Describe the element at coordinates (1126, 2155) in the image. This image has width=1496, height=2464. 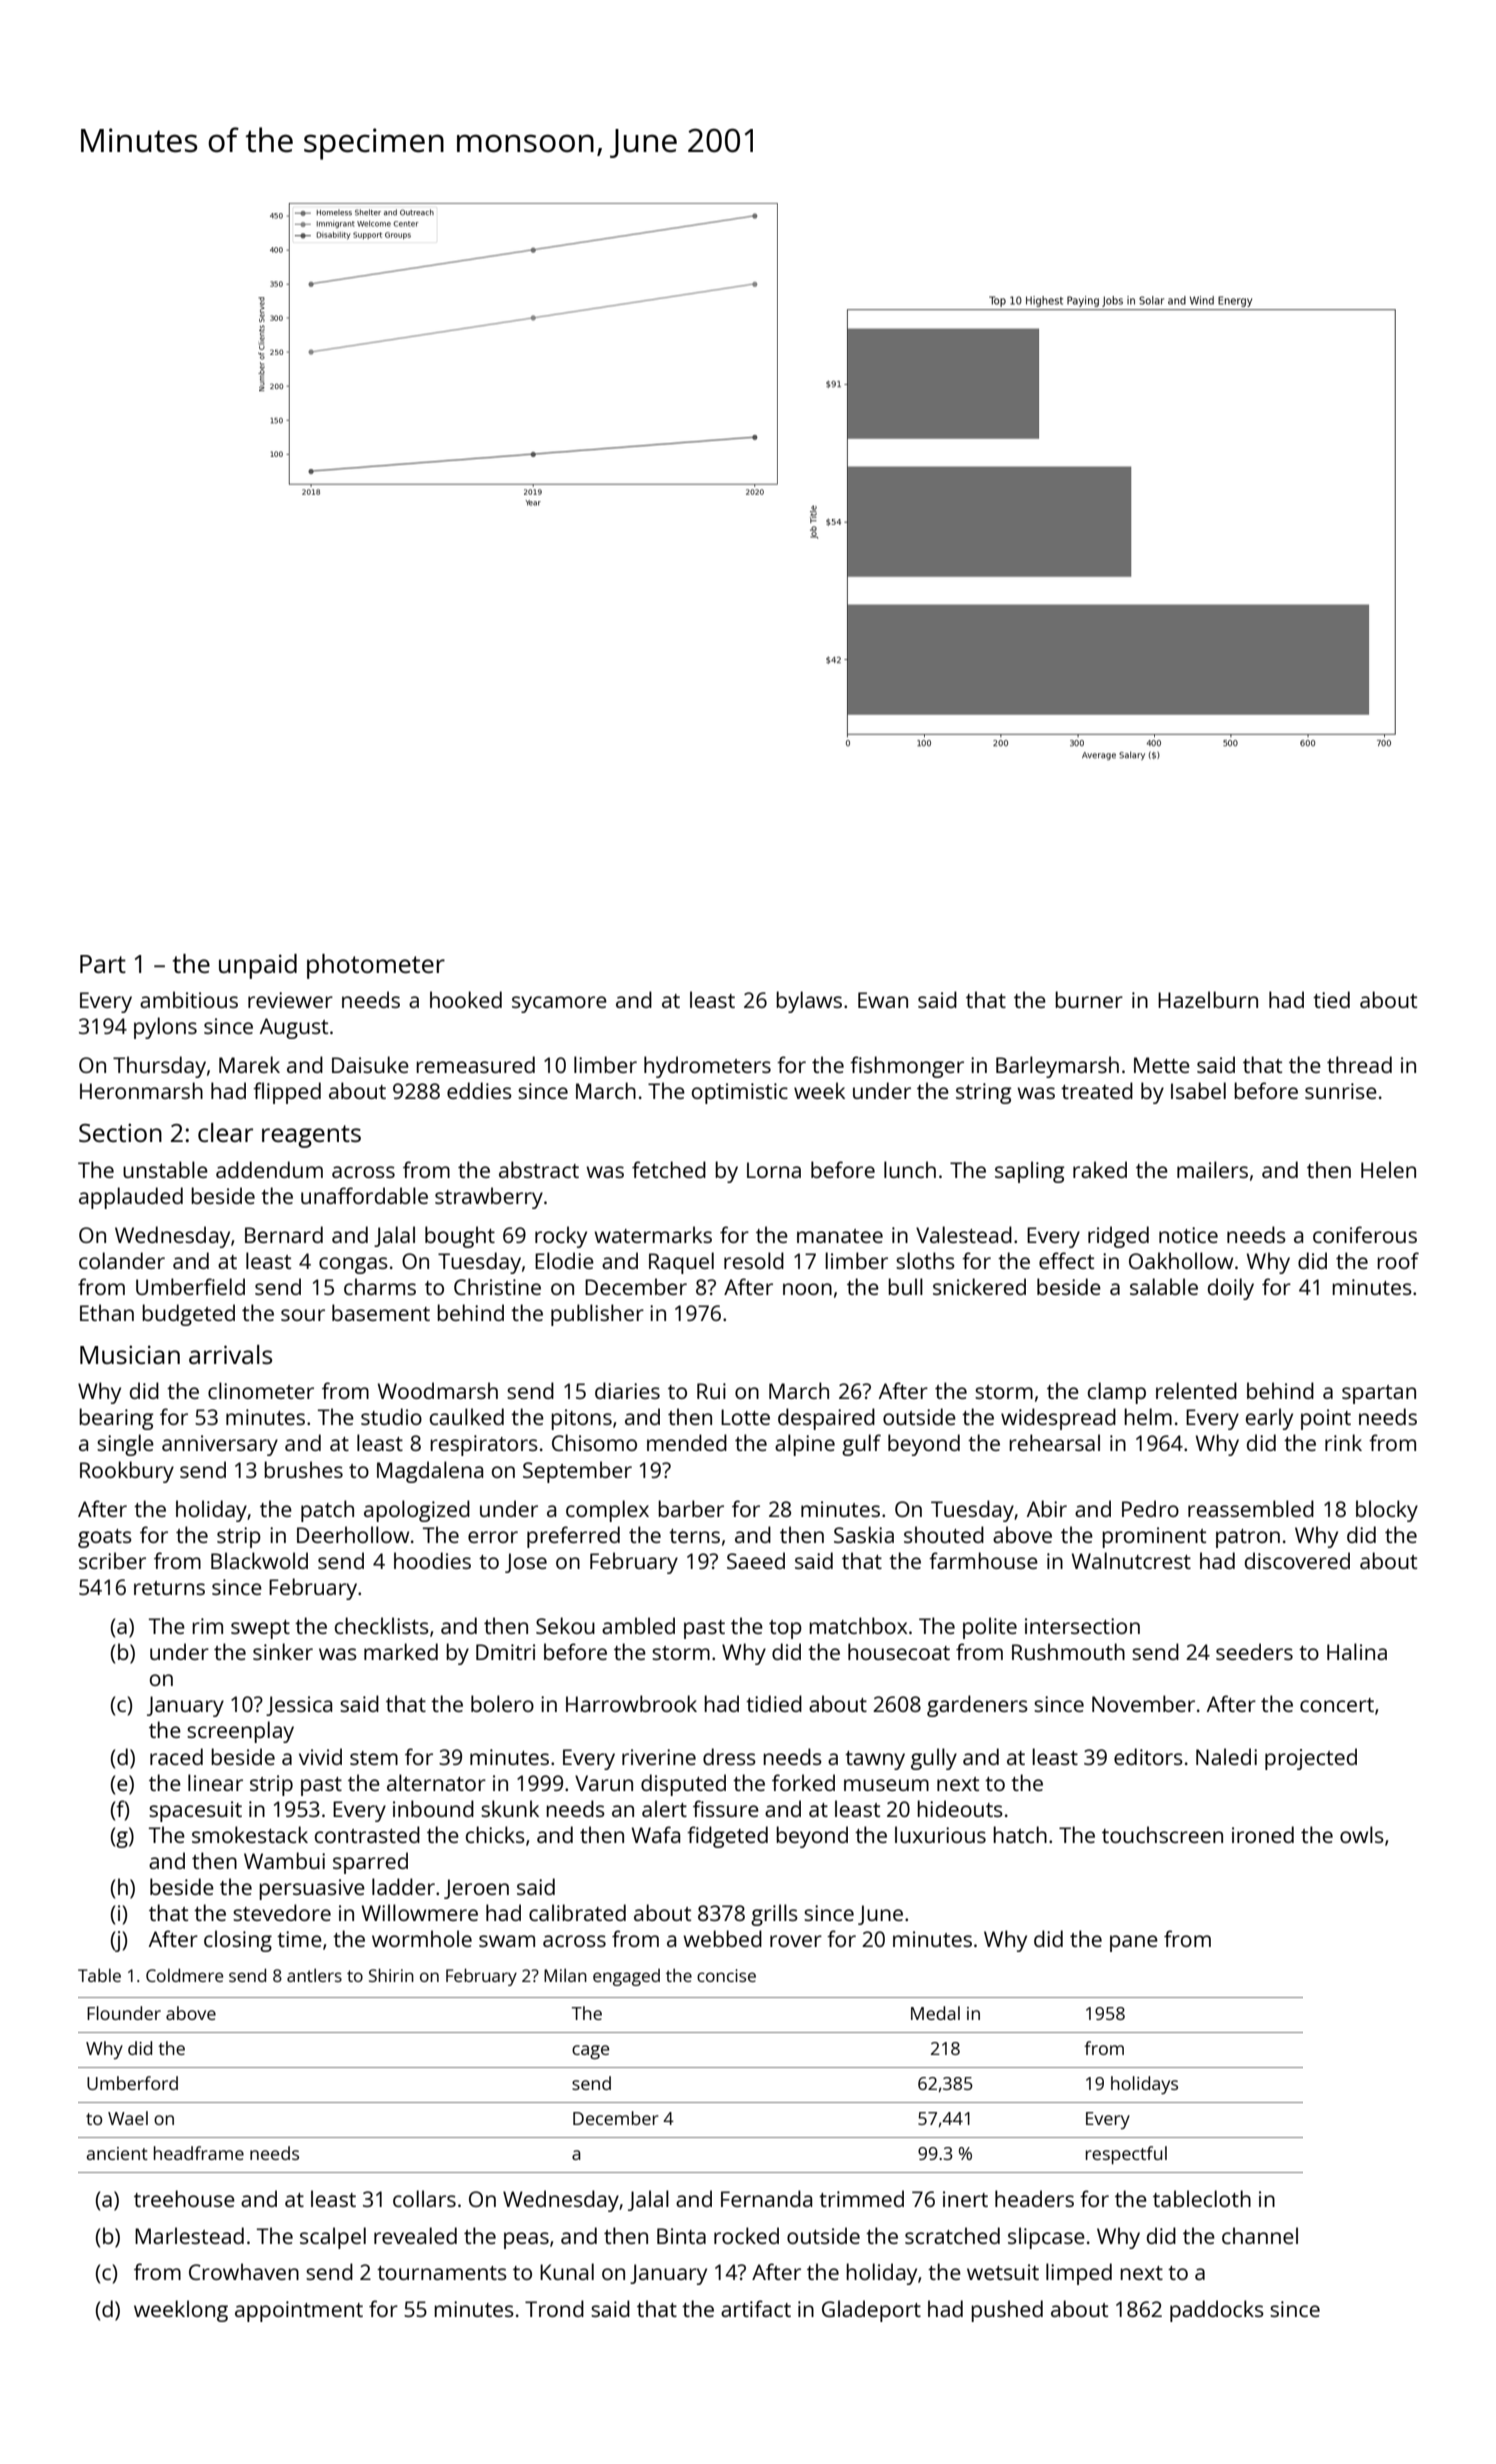
I see `respectful` at that location.
